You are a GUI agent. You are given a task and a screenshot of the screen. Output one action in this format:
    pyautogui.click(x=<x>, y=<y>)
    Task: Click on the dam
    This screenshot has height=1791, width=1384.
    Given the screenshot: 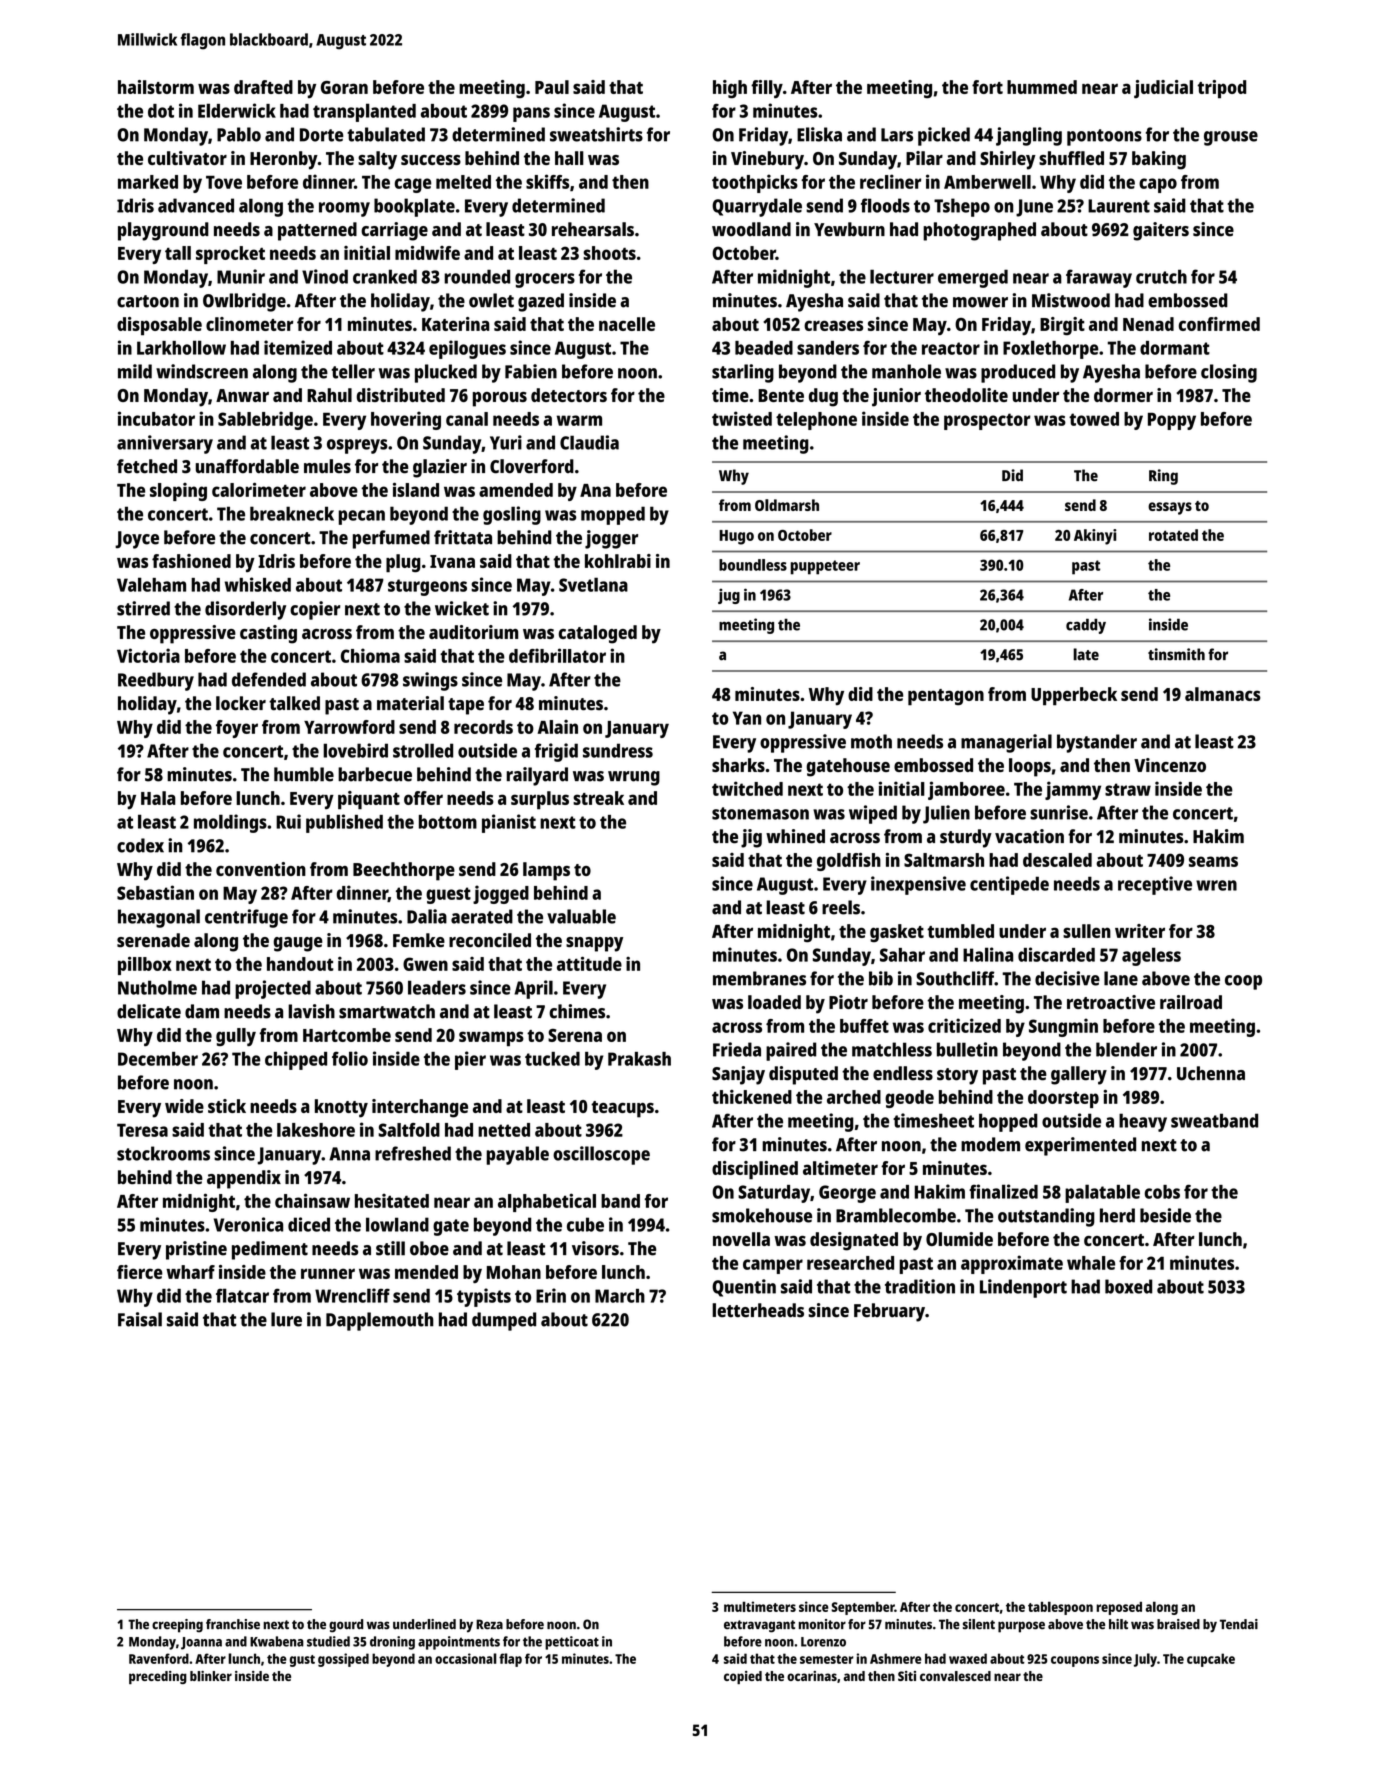 What is the action you would take?
    pyautogui.click(x=202, y=1011)
